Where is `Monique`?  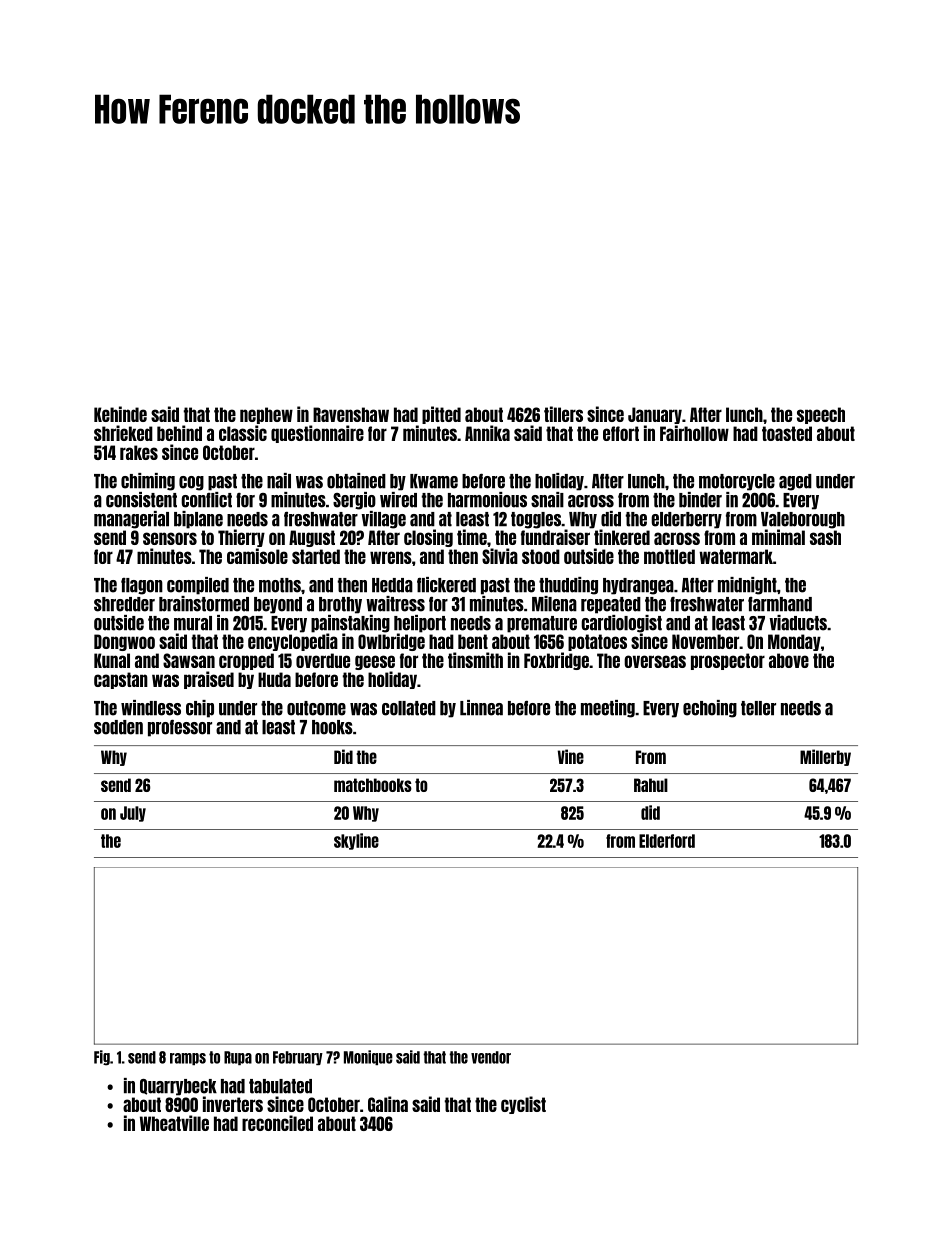
Monique is located at coordinates (368, 1057).
